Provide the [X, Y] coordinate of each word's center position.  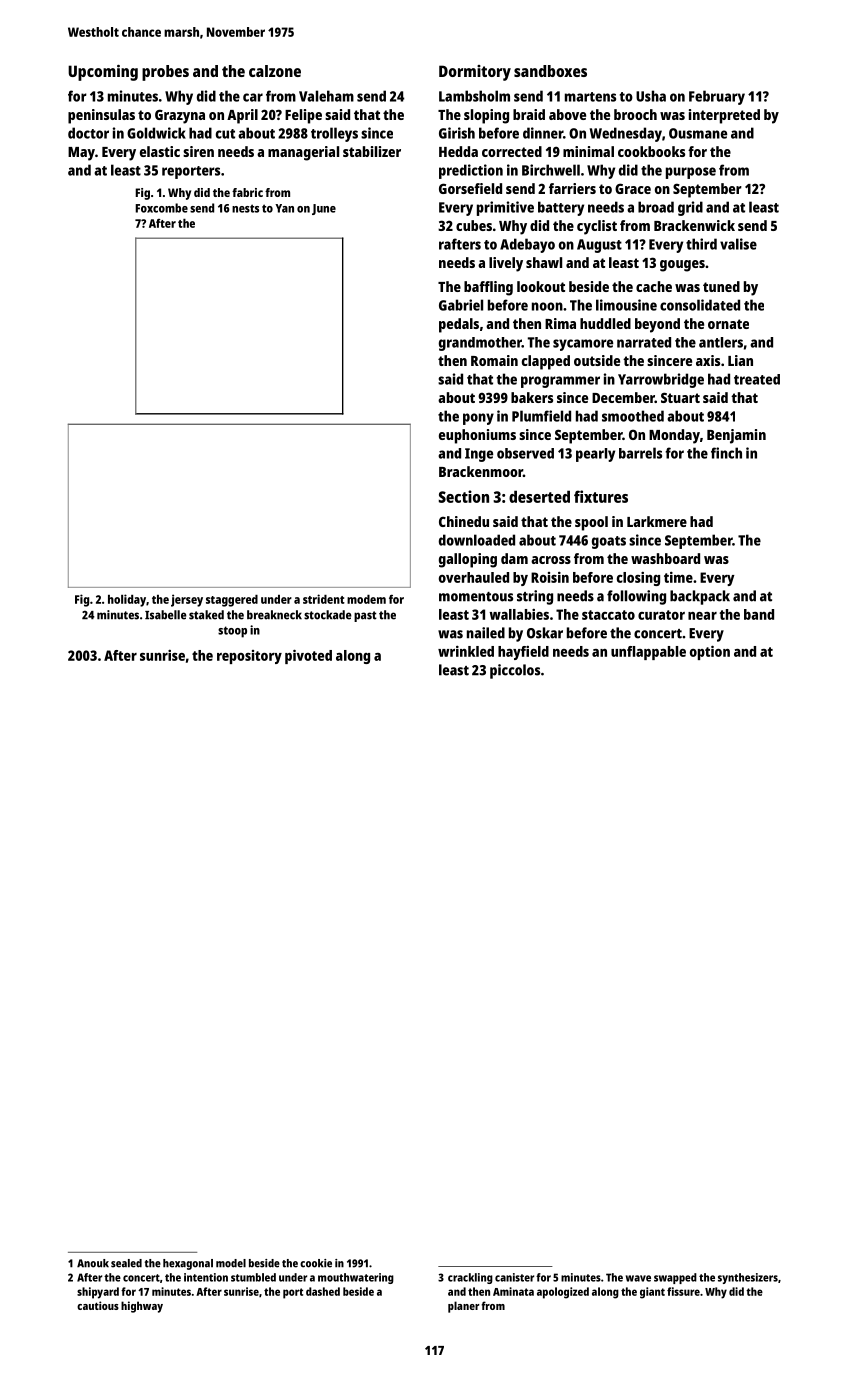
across [551, 560]
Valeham [326, 96]
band [759, 614]
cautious [98, 1305]
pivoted [308, 656]
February [717, 97]
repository [249, 657]
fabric [247, 192]
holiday [127, 600]
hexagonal [188, 1264]
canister [514, 1277]
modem [366, 599]
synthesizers [748, 1278]
